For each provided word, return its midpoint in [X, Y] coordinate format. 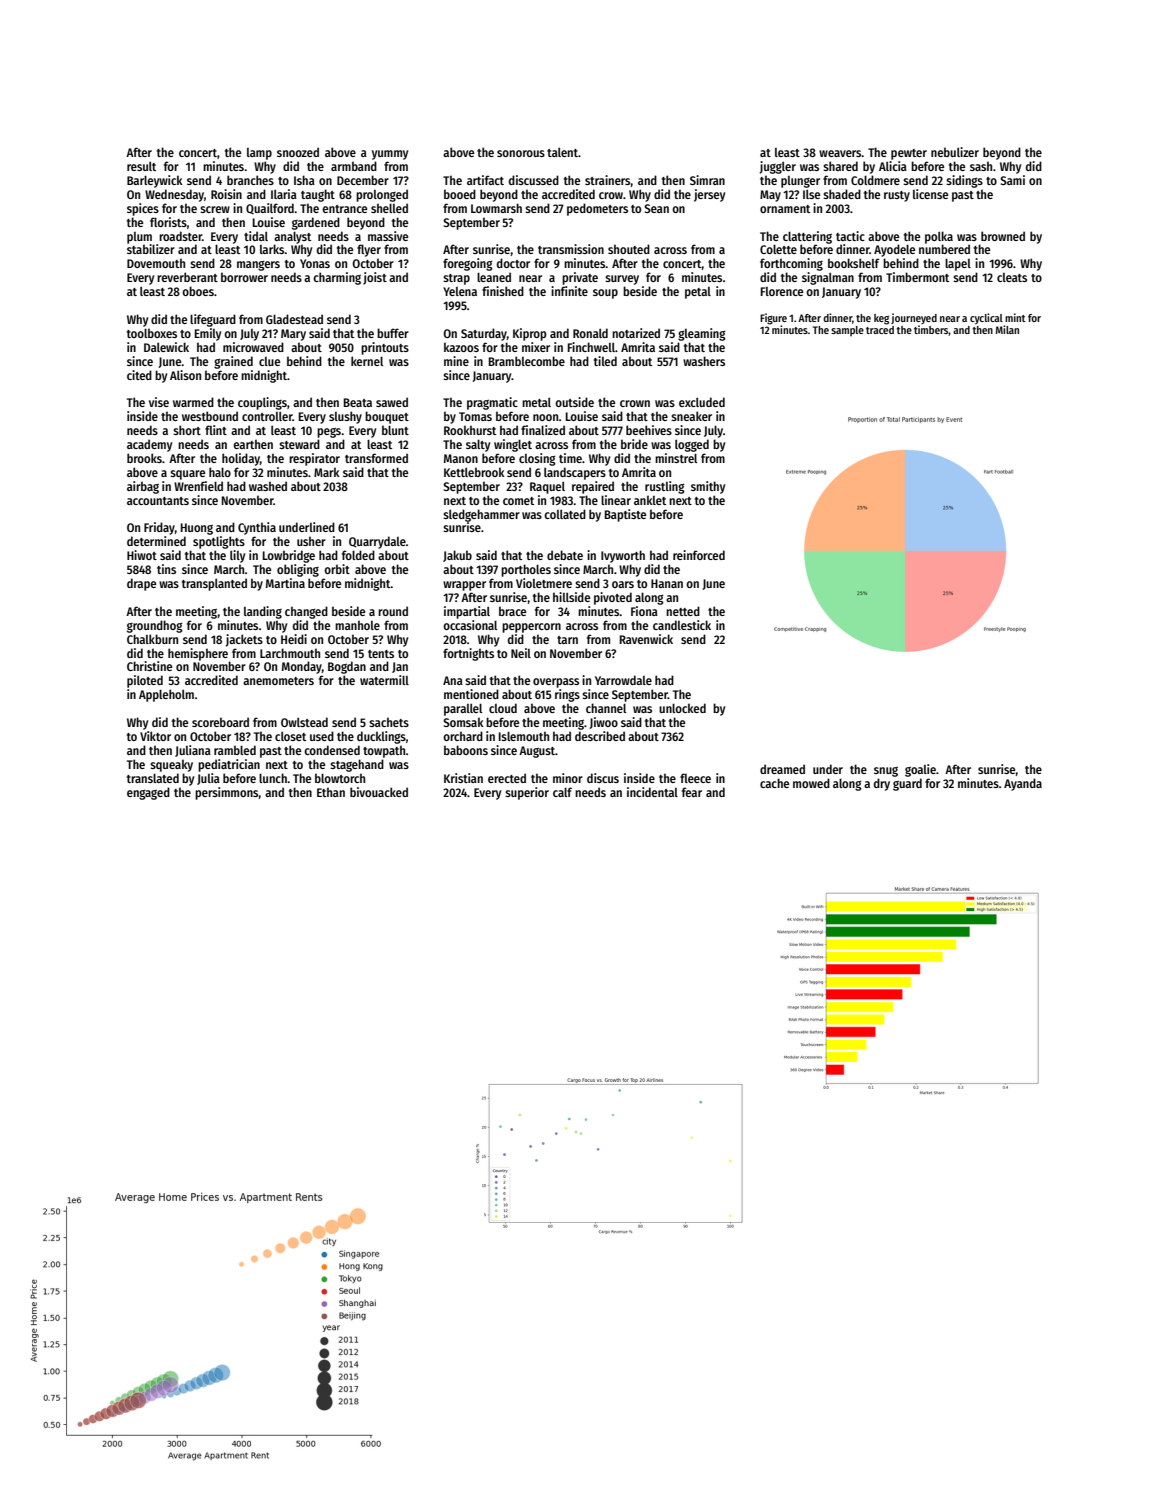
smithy [708, 487]
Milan [1007, 329]
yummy [390, 155]
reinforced [699, 555]
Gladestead [294, 319]
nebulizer [955, 152]
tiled [605, 361]
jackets [244, 640]
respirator [314, 459]
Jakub [457, 556]
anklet [650, 500]
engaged [148, 793]
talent [562, 152]
